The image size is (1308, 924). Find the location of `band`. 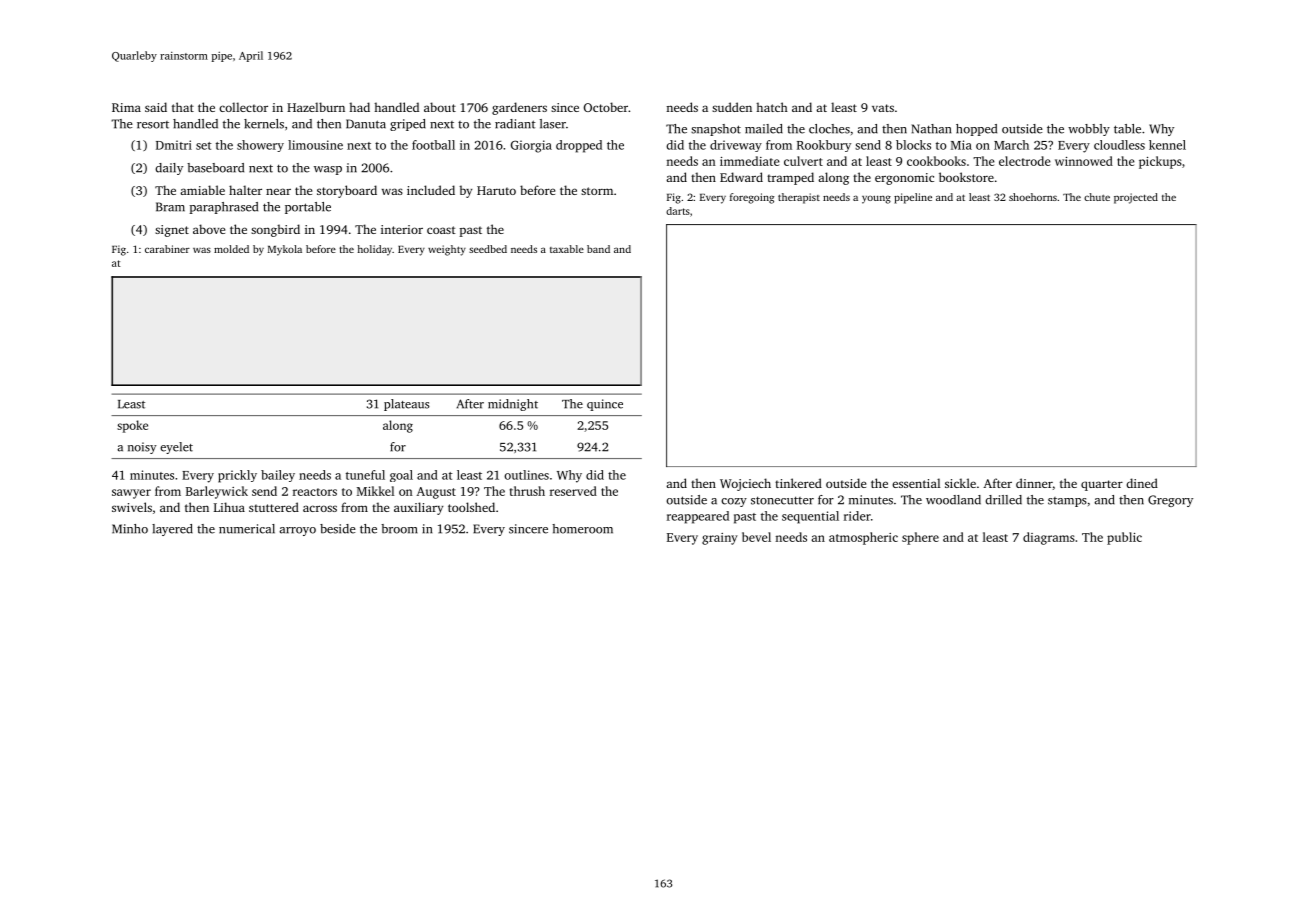

band is located at coordinates (598, 249).
